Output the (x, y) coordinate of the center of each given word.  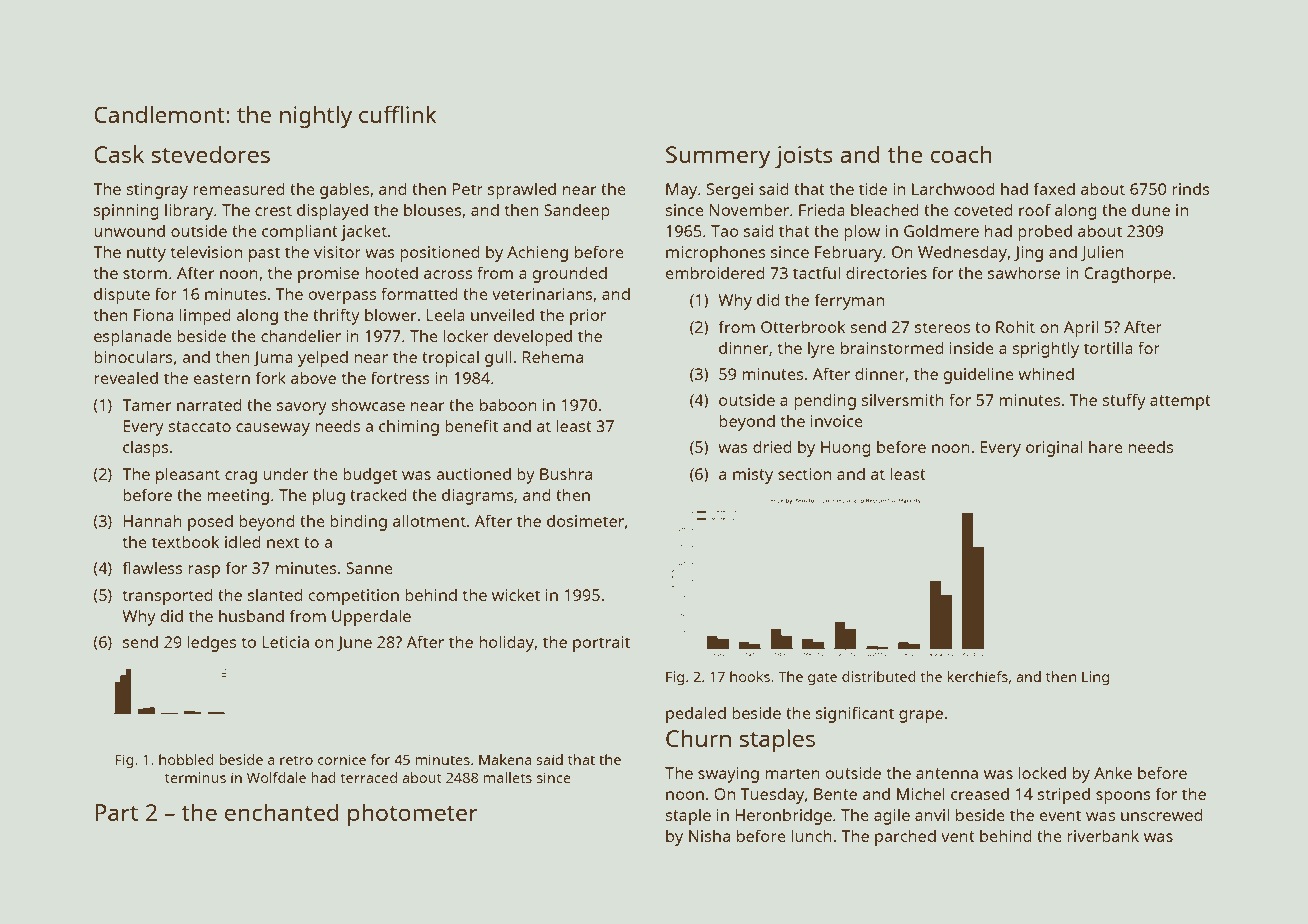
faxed (1054, 188)
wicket (516, 594)
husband (251, 616)
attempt (1180, 402)
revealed (126, 377)
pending (825, 402)
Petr (468, 189)
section (804, 474)
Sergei (729, 191)
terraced (368, 777)
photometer (413, 815)
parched (905, 838)
